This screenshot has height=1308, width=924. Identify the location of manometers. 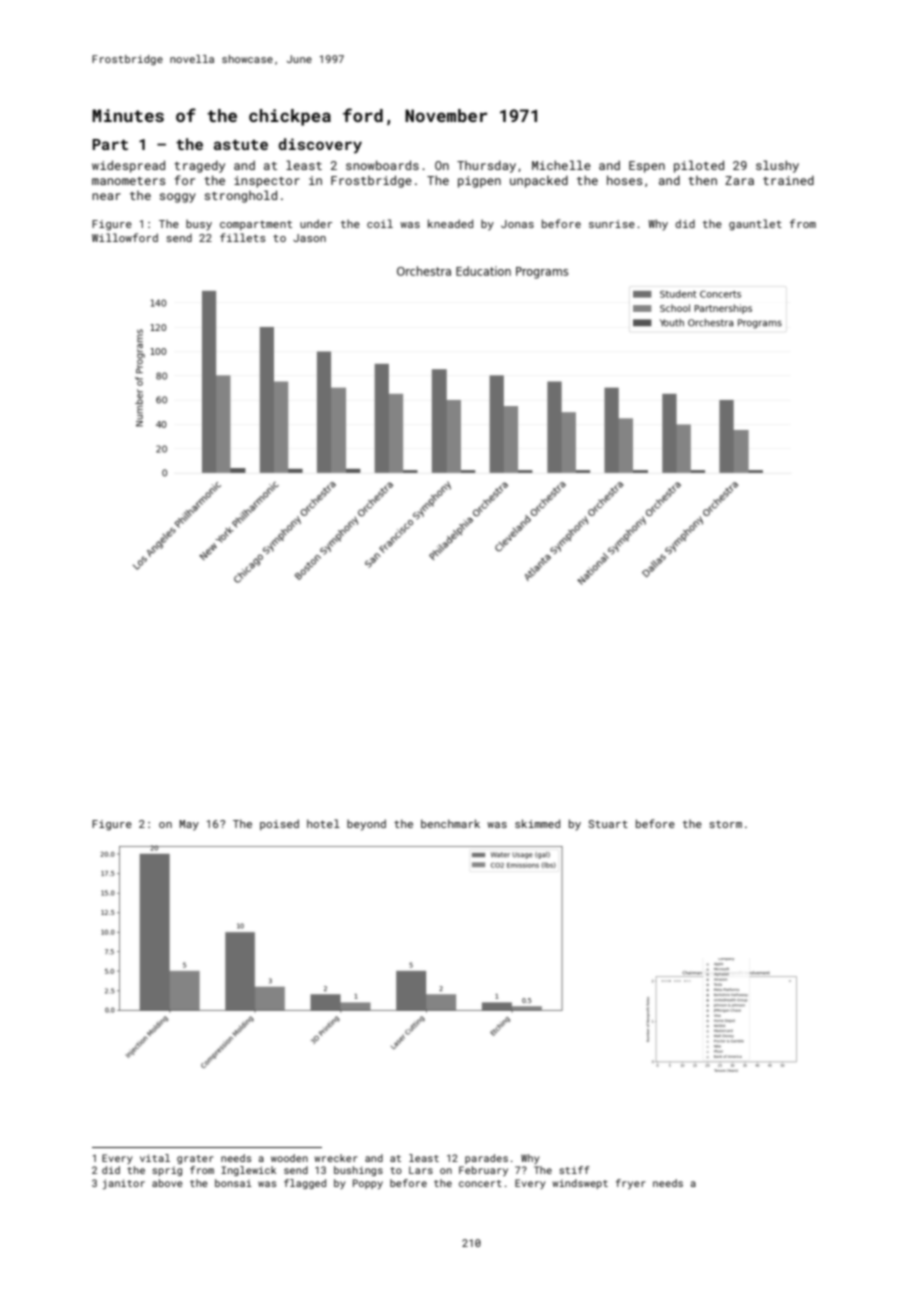
(128, 181).
